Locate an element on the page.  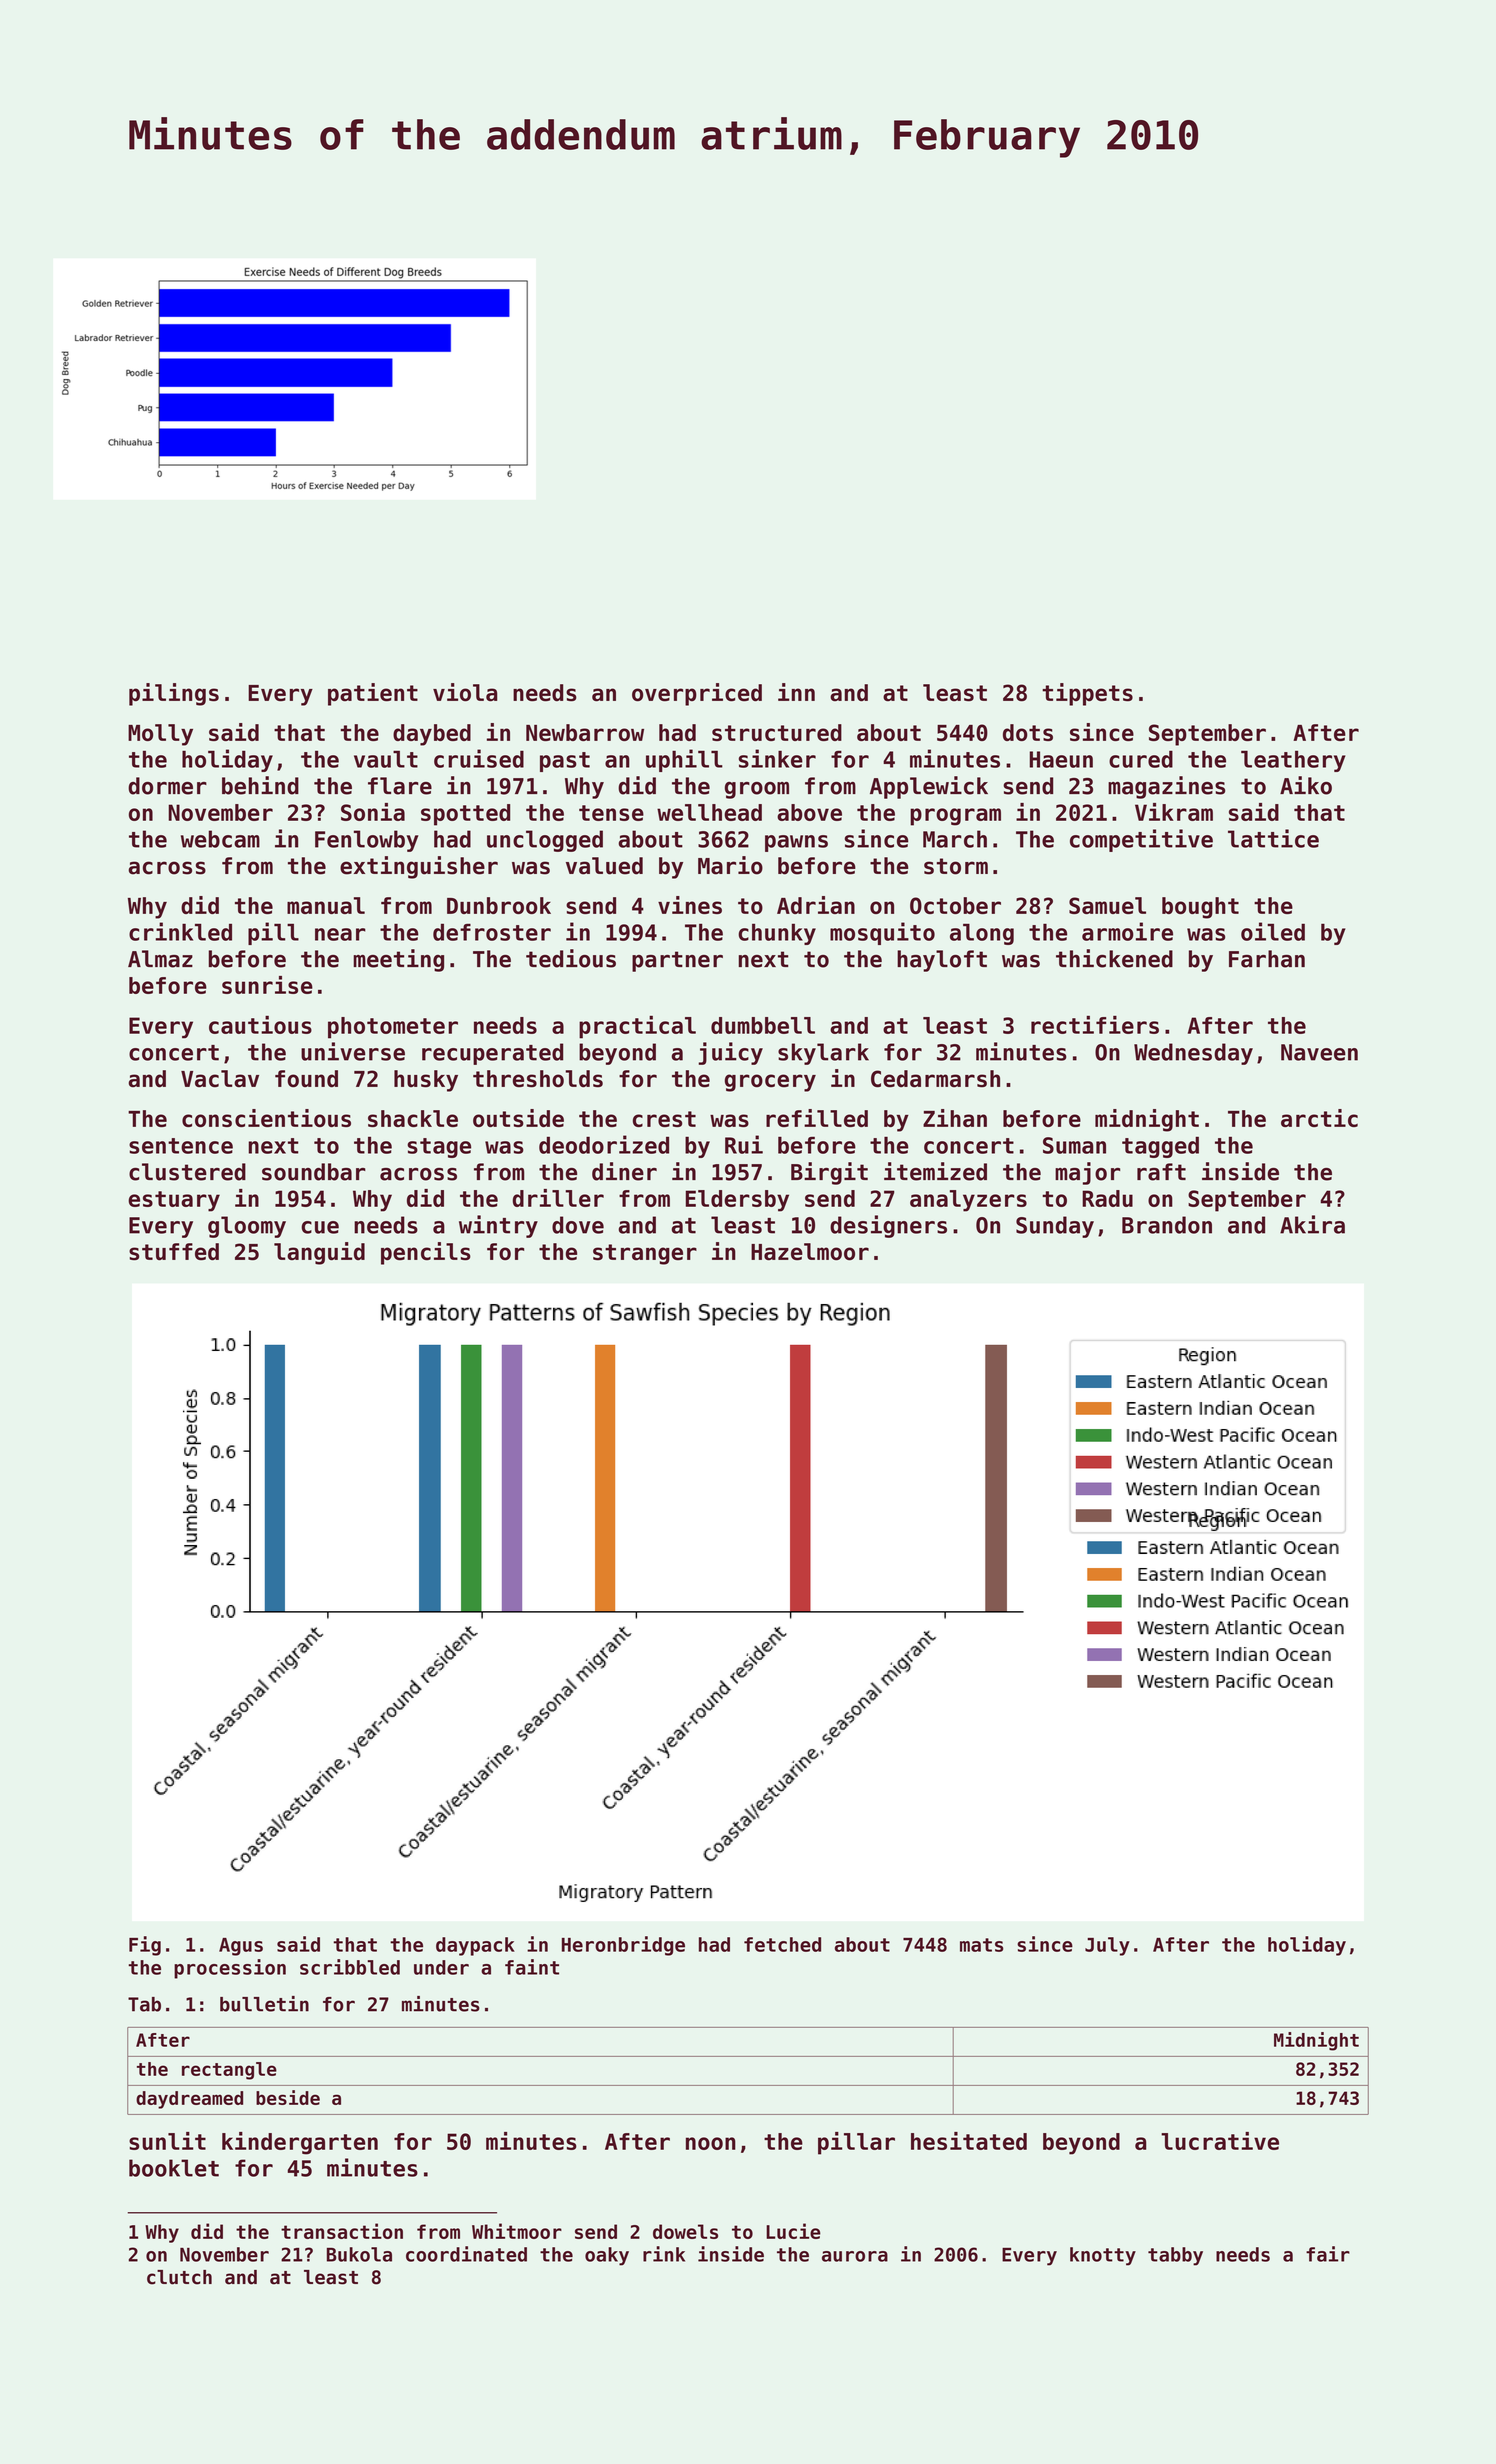
Almaz is located at coordinates (160, 959).
